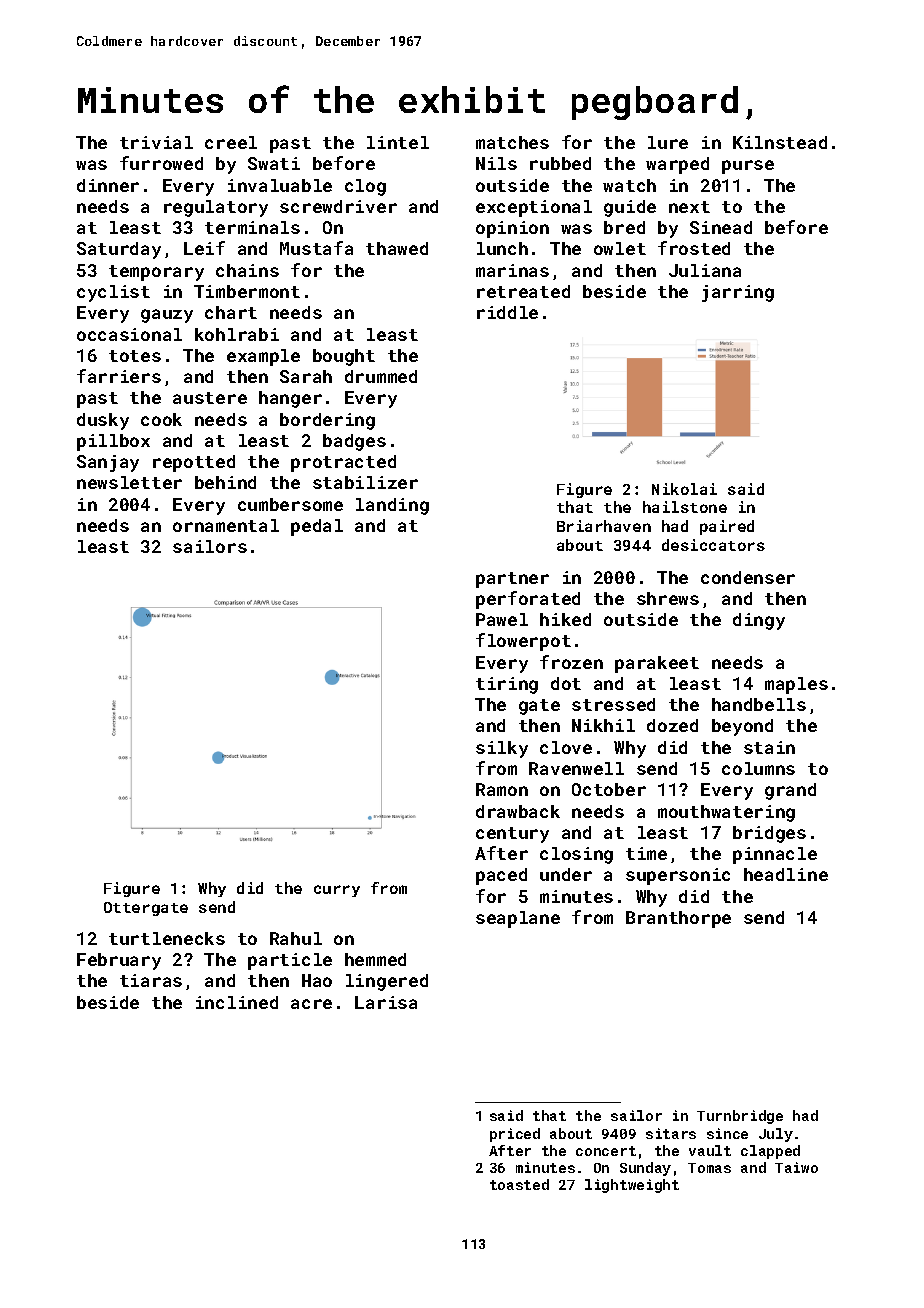 Image resolution: width=924 pixels, height=1308 pixels. What do you see at coordinates (317, 527) in the screenshot?
I see `pedal` at bounding box center [317, 527].
